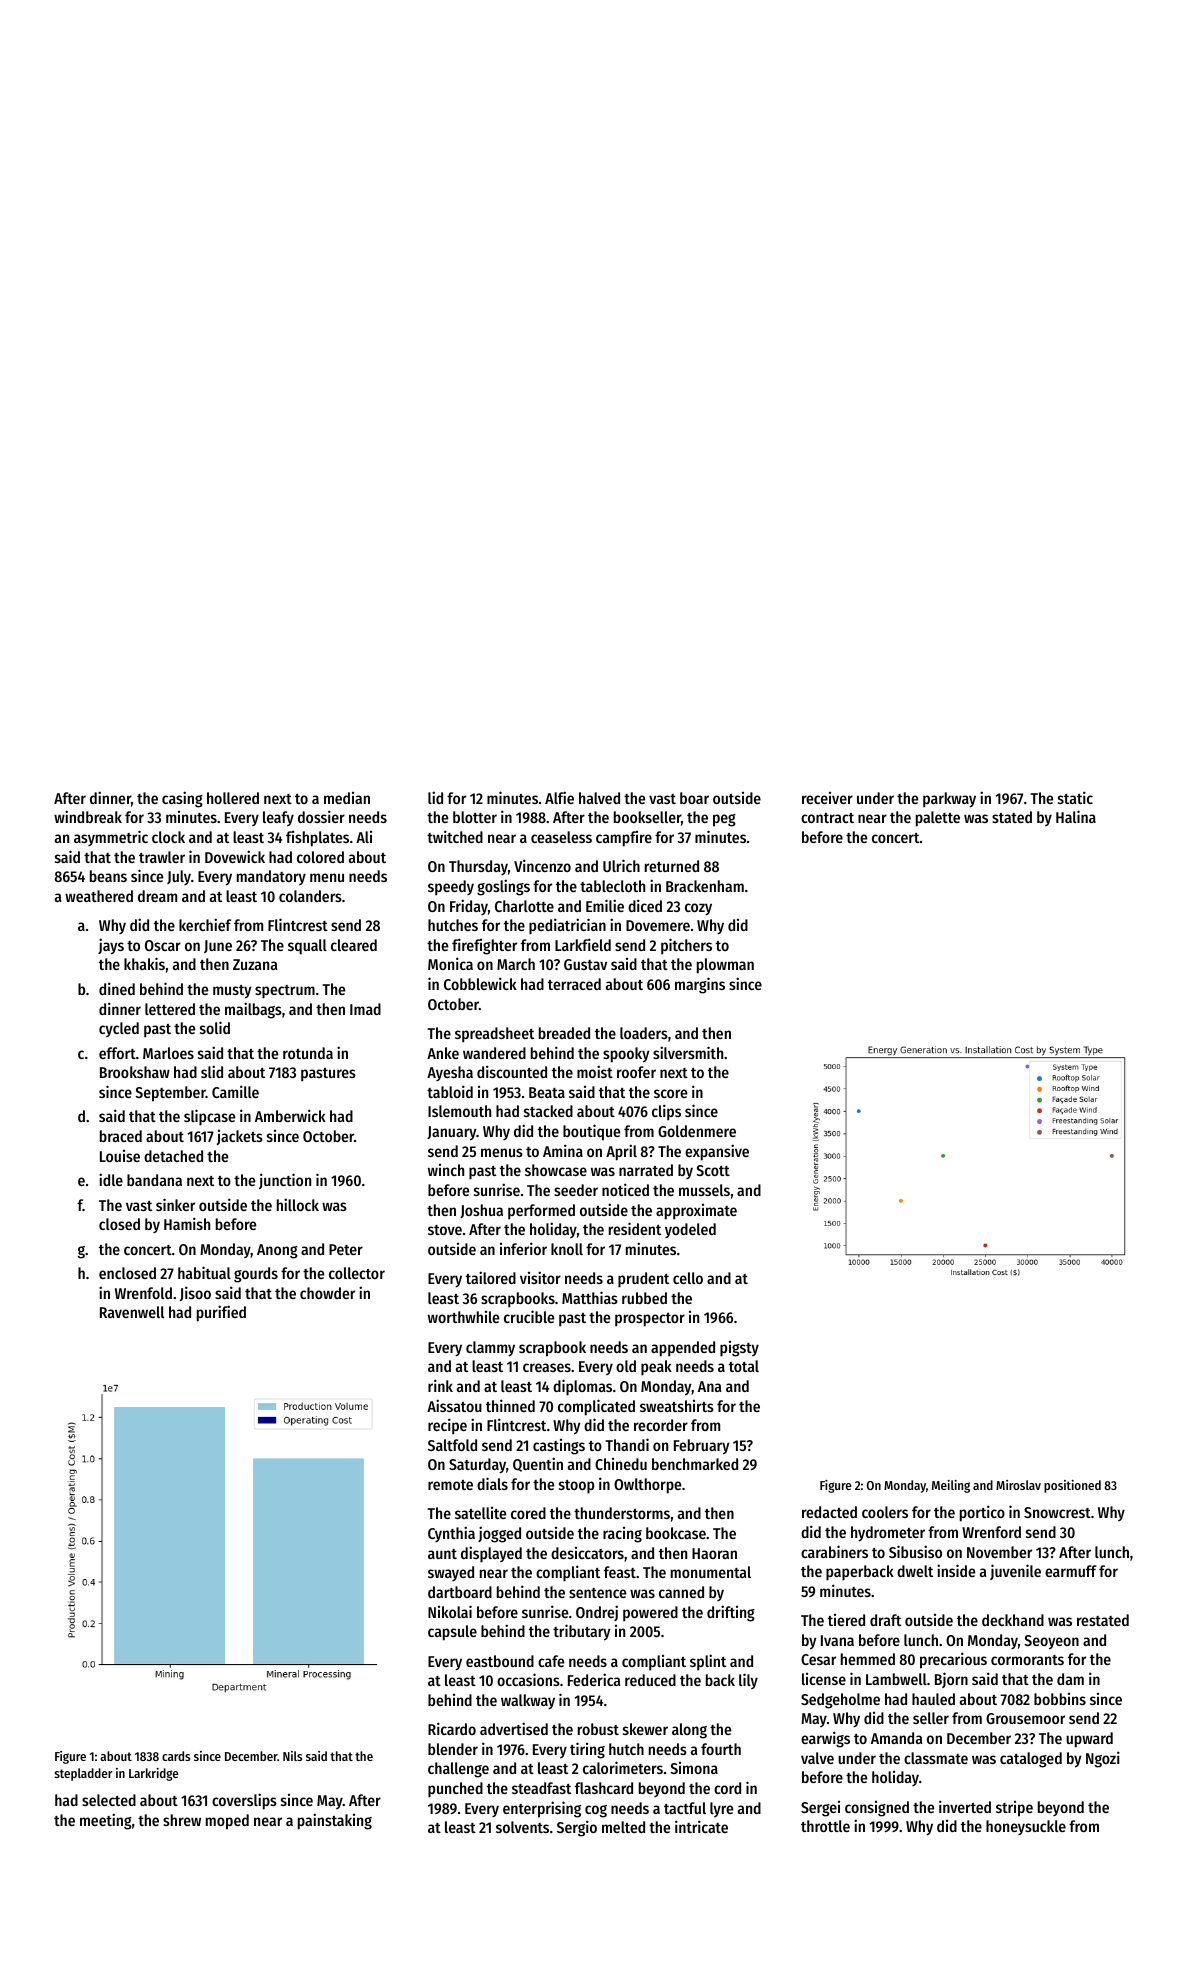 This image has height=1961, width=1190. Describe the element at coordinates (335, 1821) in the image. I see `painstaking` at that location.
